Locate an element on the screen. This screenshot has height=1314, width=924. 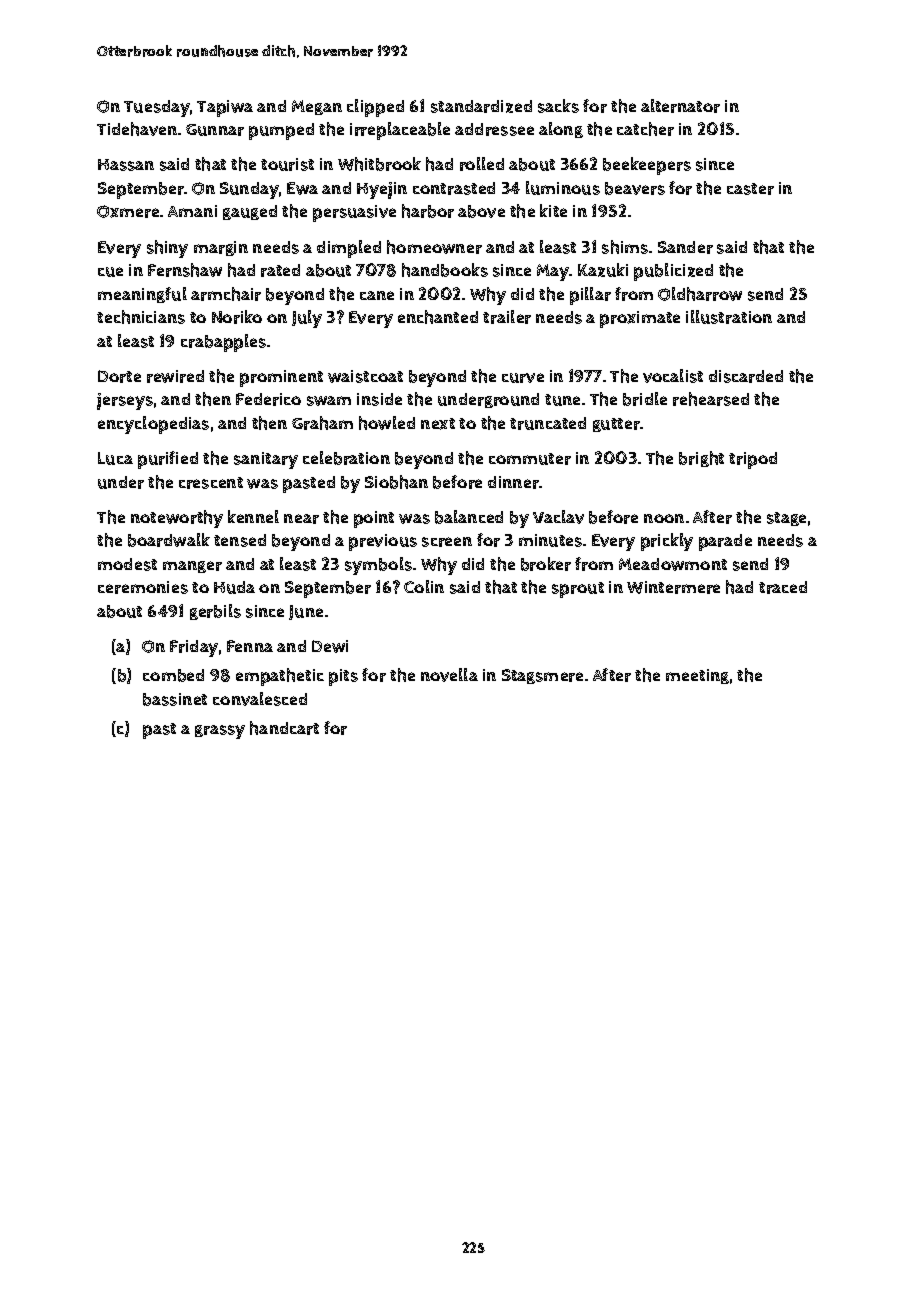
Stagsmere is located at coordinates (542, 676).
